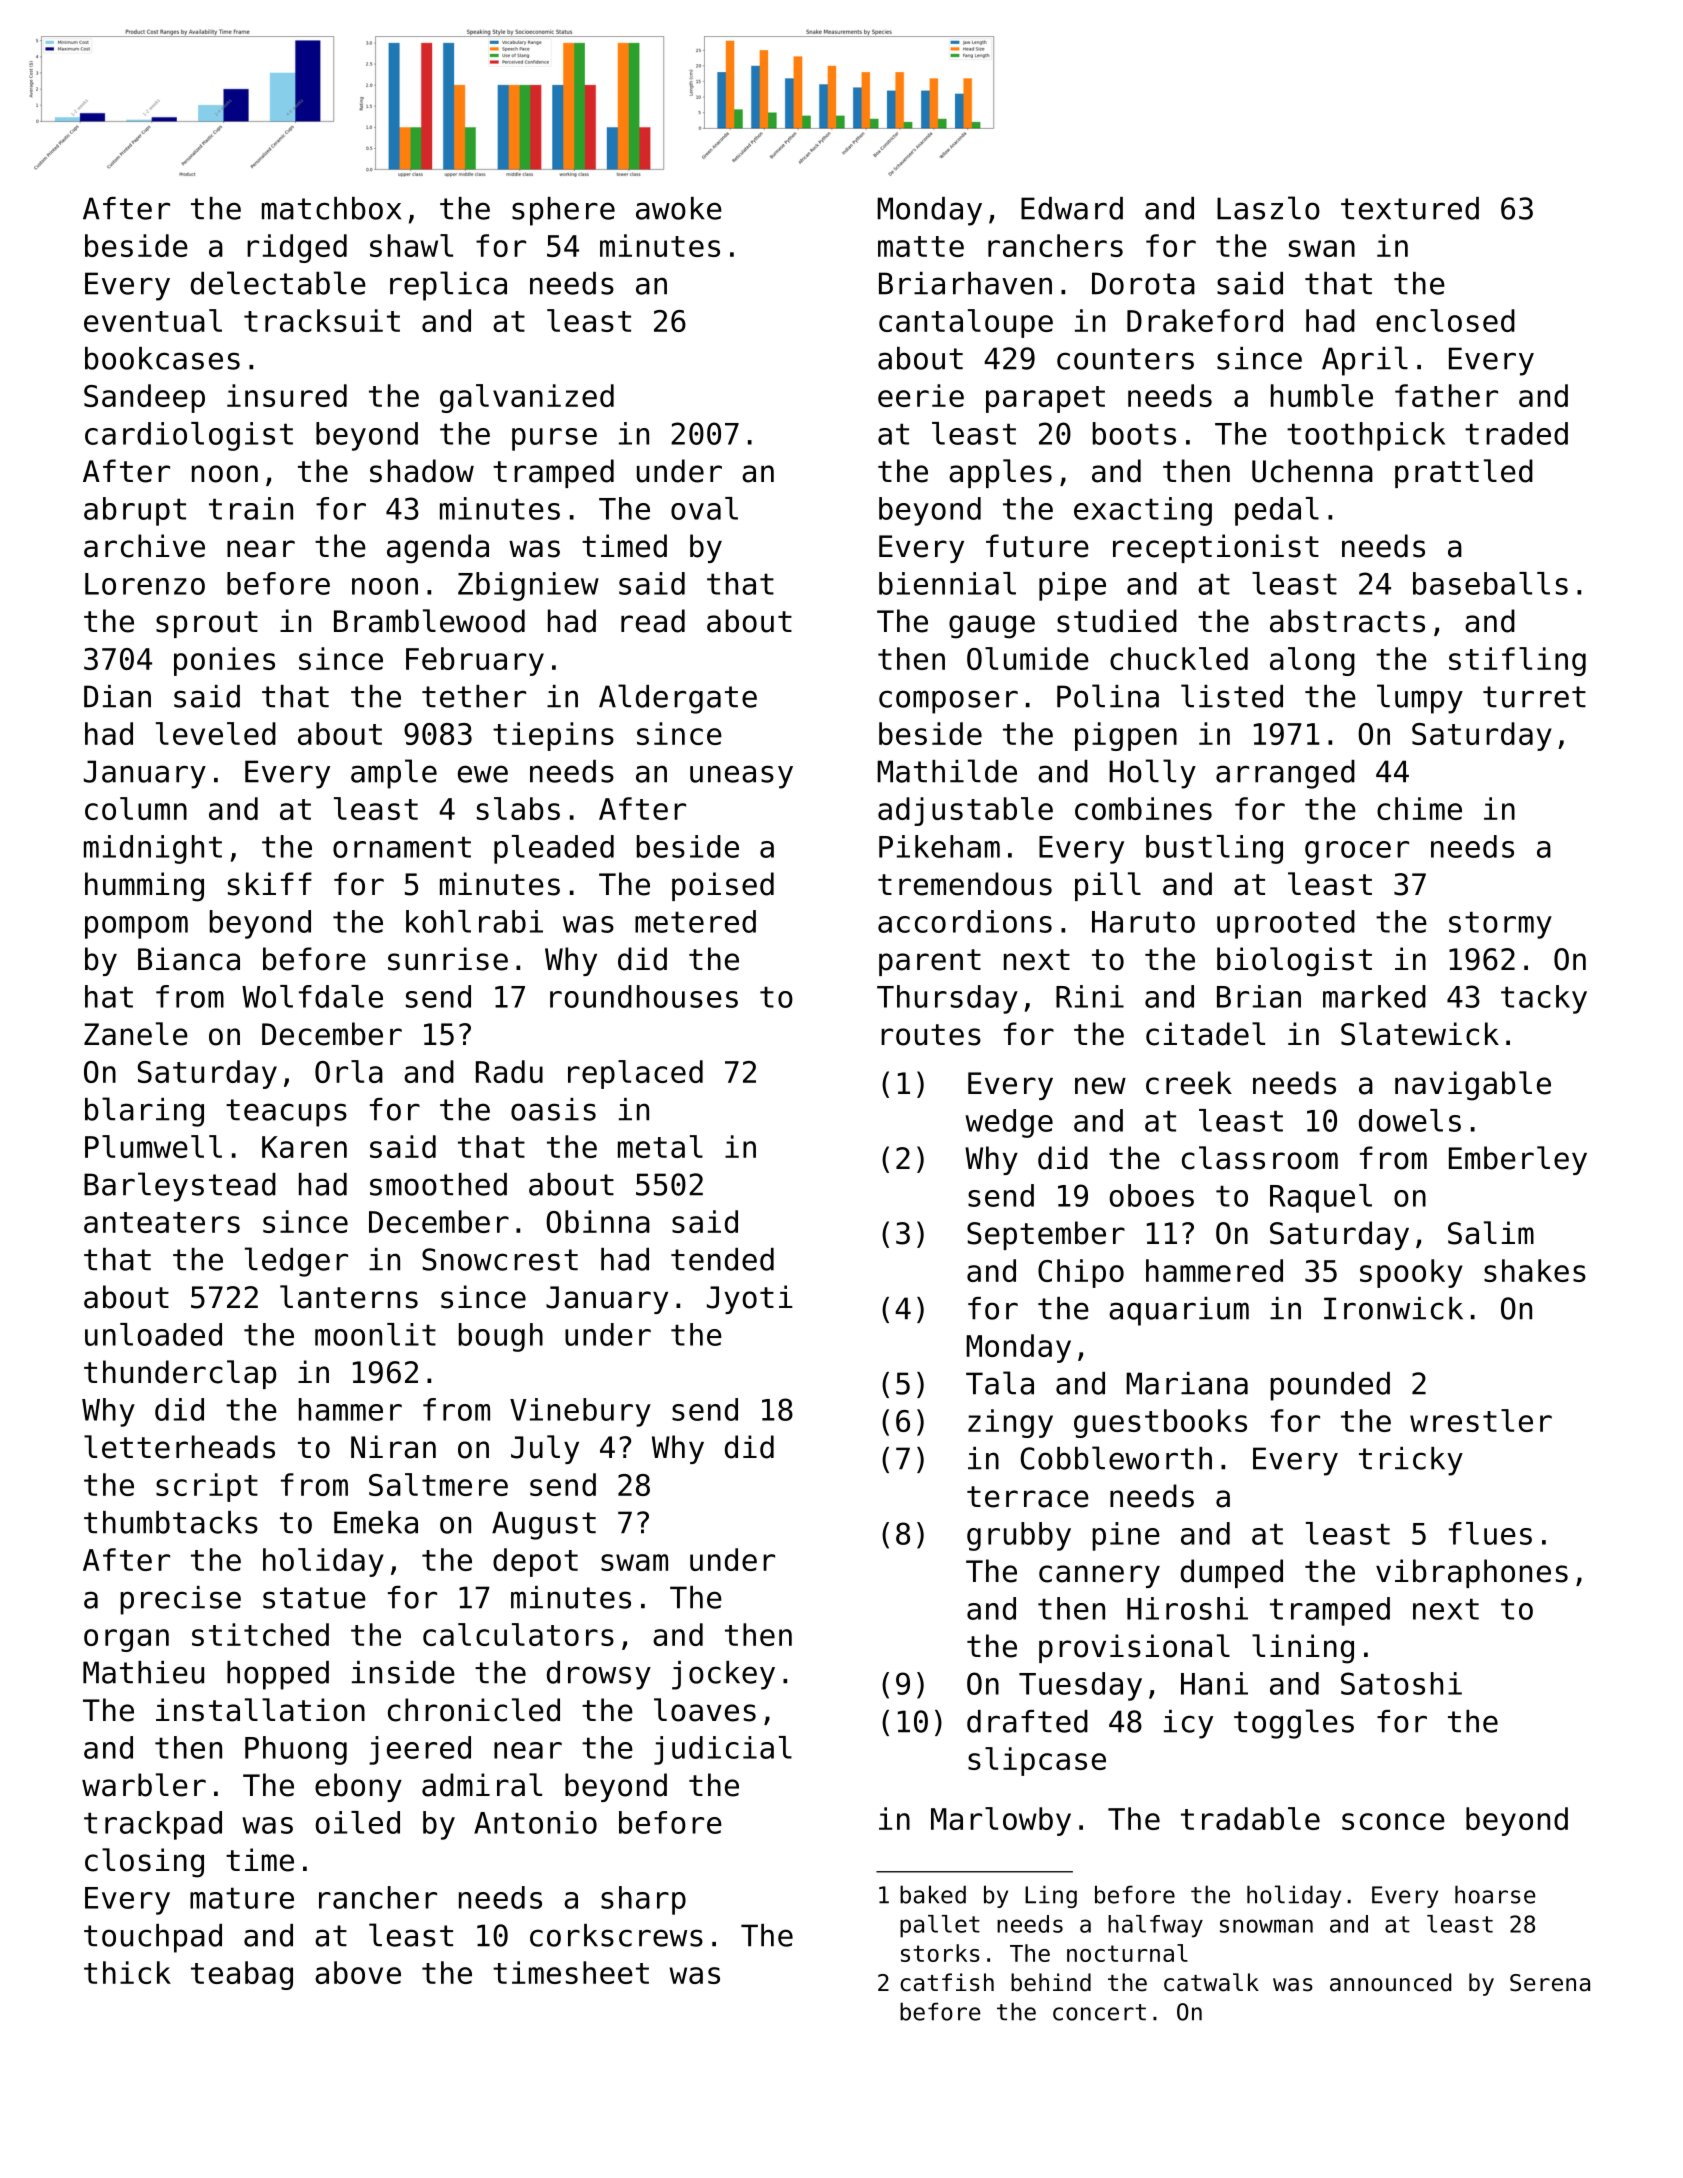  Describe the element at coordinates (1410, 208) in the screenshot. I see `textured` at that location.
